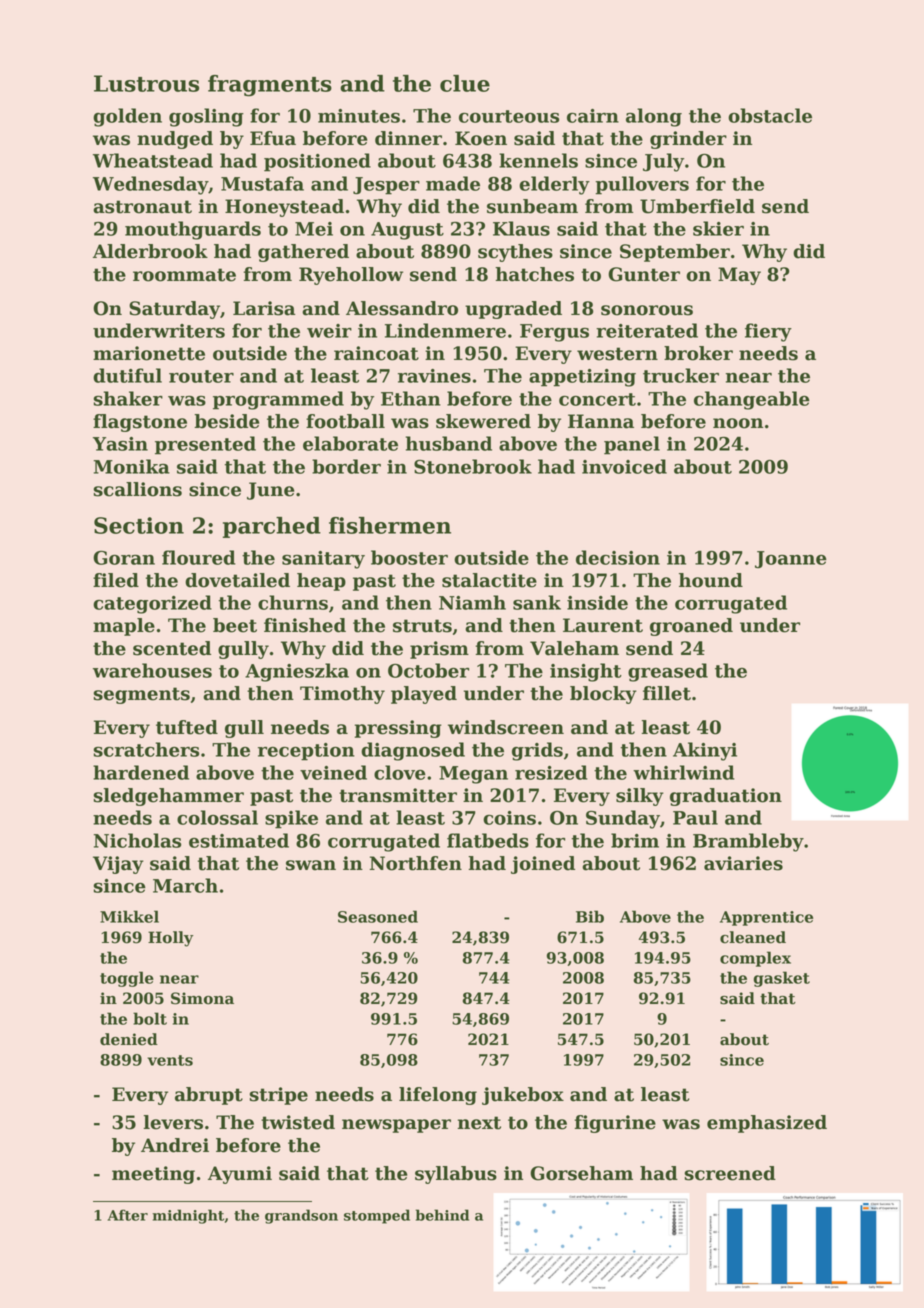  What do you see at coordinates (442, 1215) in the document?
I see `behind` at bounding box center [442, 1215].
